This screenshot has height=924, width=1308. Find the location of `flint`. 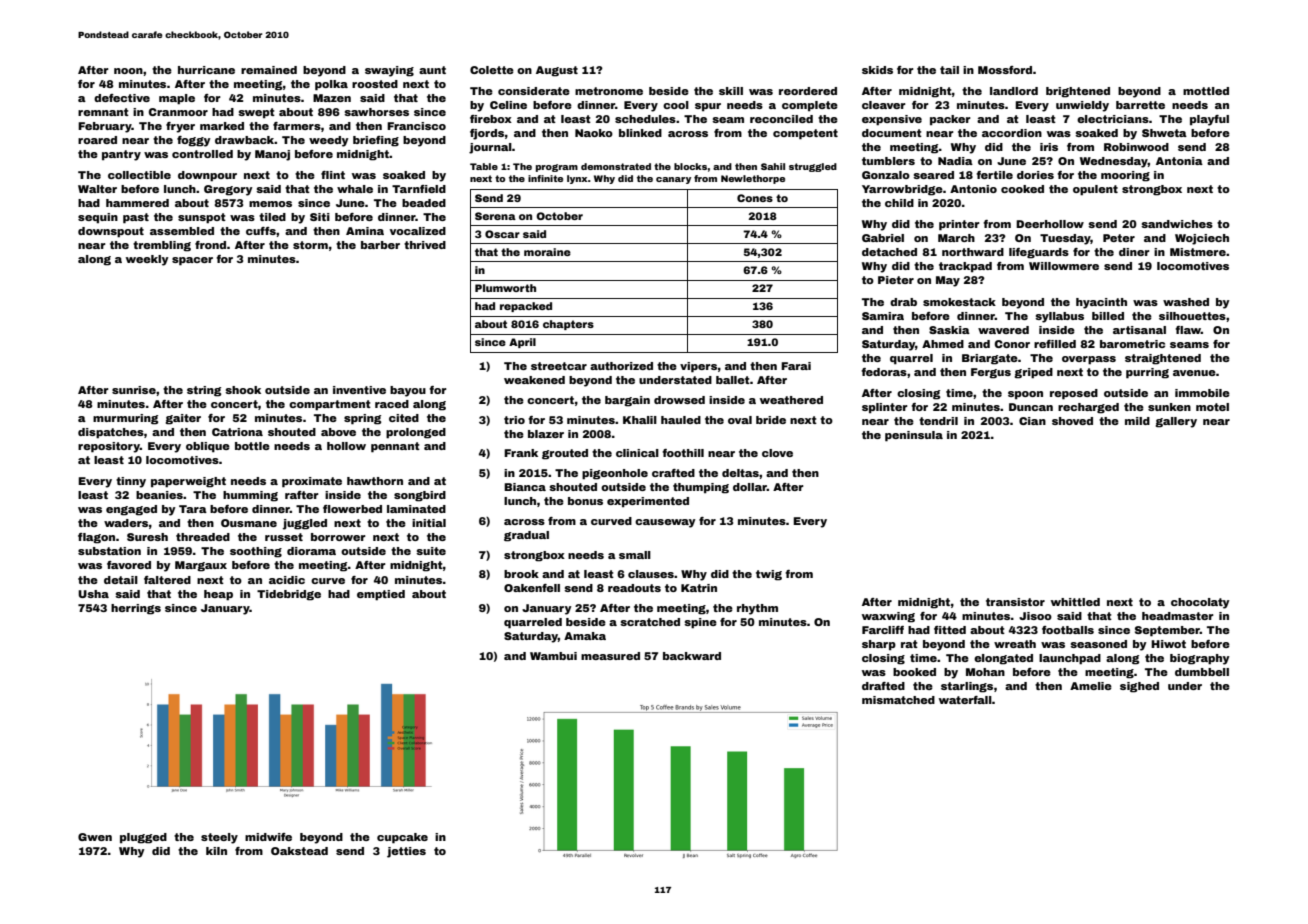

flint is located at coordinates (333, 175).
